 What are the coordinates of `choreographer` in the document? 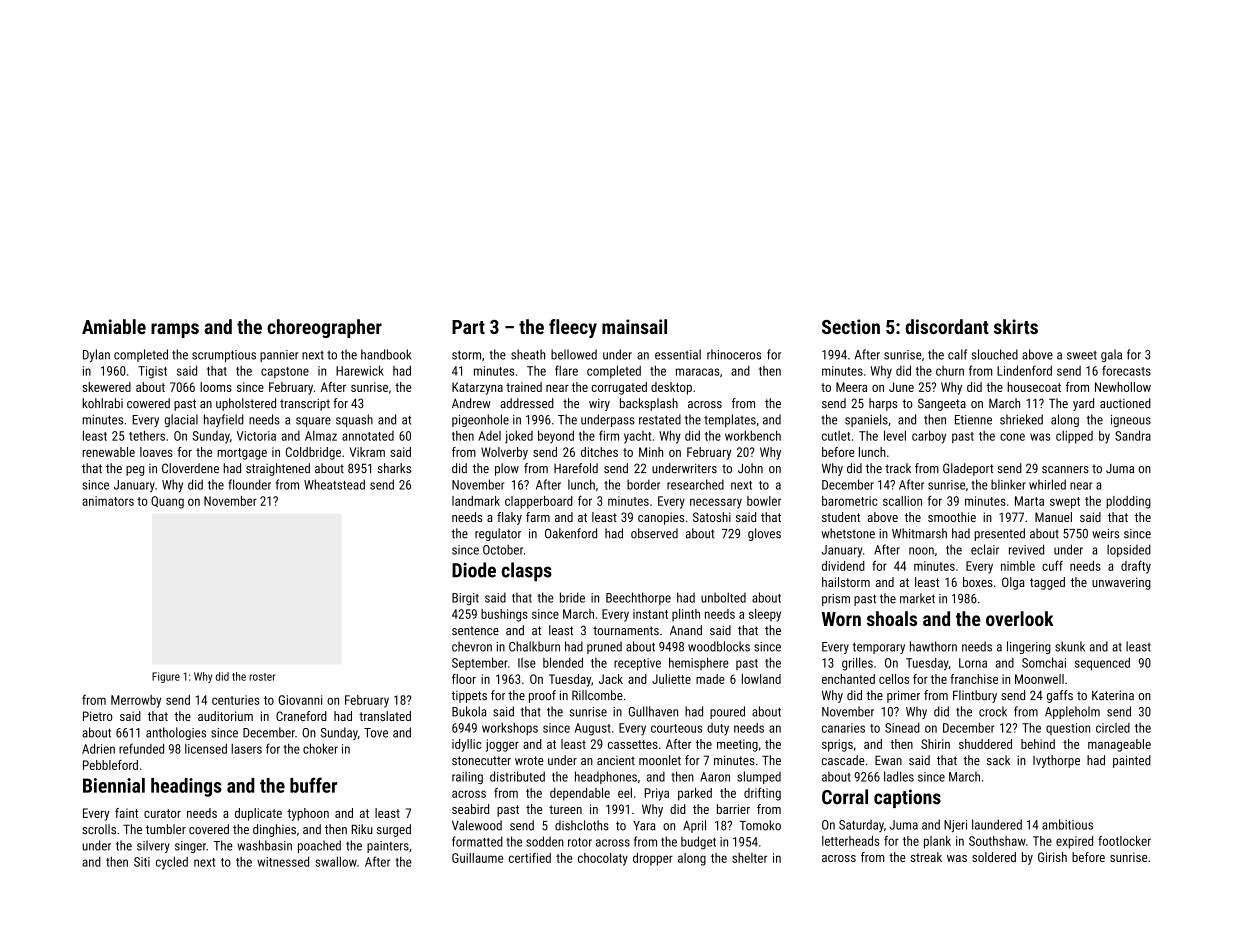 It's located at (324, 328).
